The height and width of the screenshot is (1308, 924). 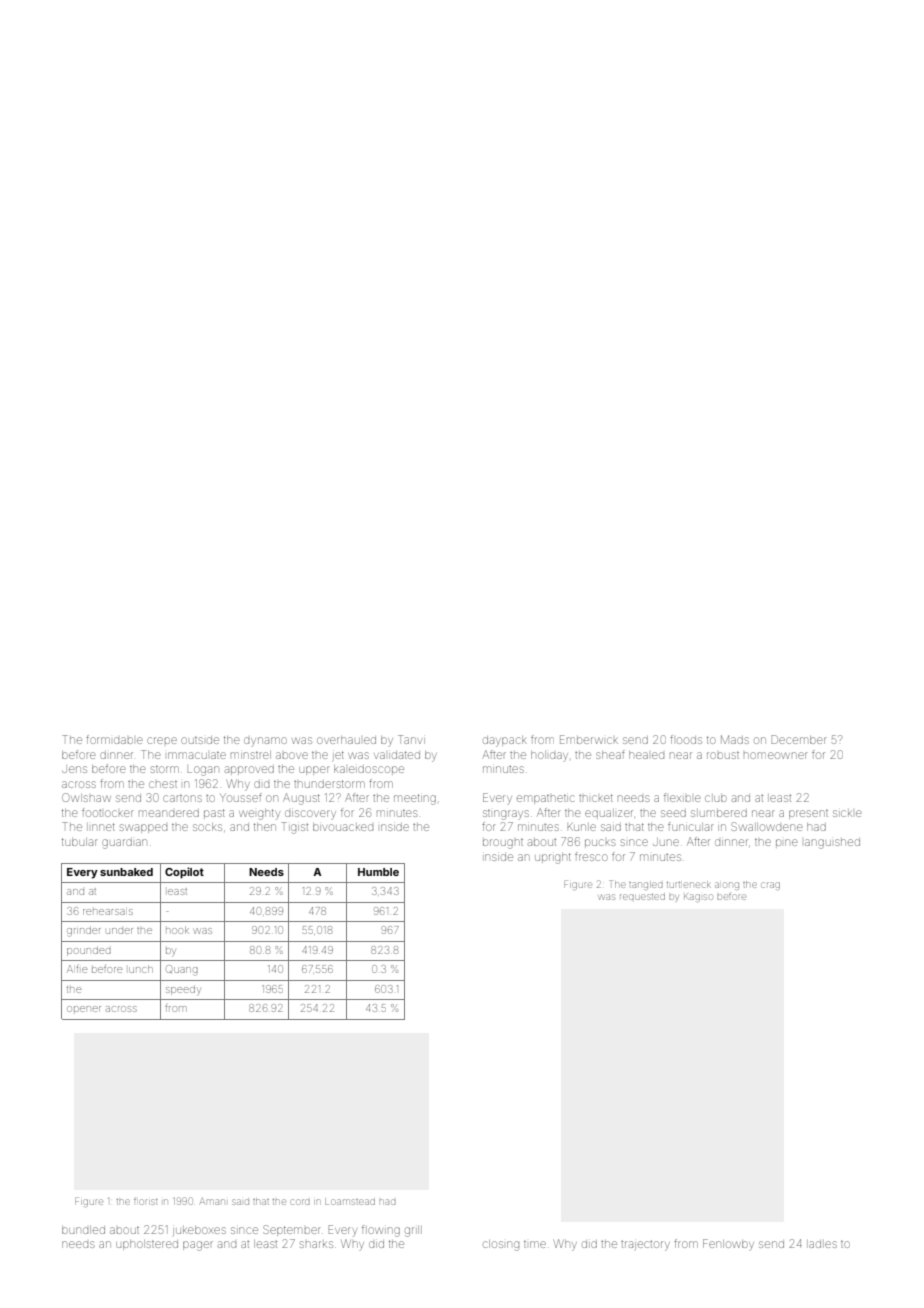 I want to click on Copilot, so click(x=184, y=873).
